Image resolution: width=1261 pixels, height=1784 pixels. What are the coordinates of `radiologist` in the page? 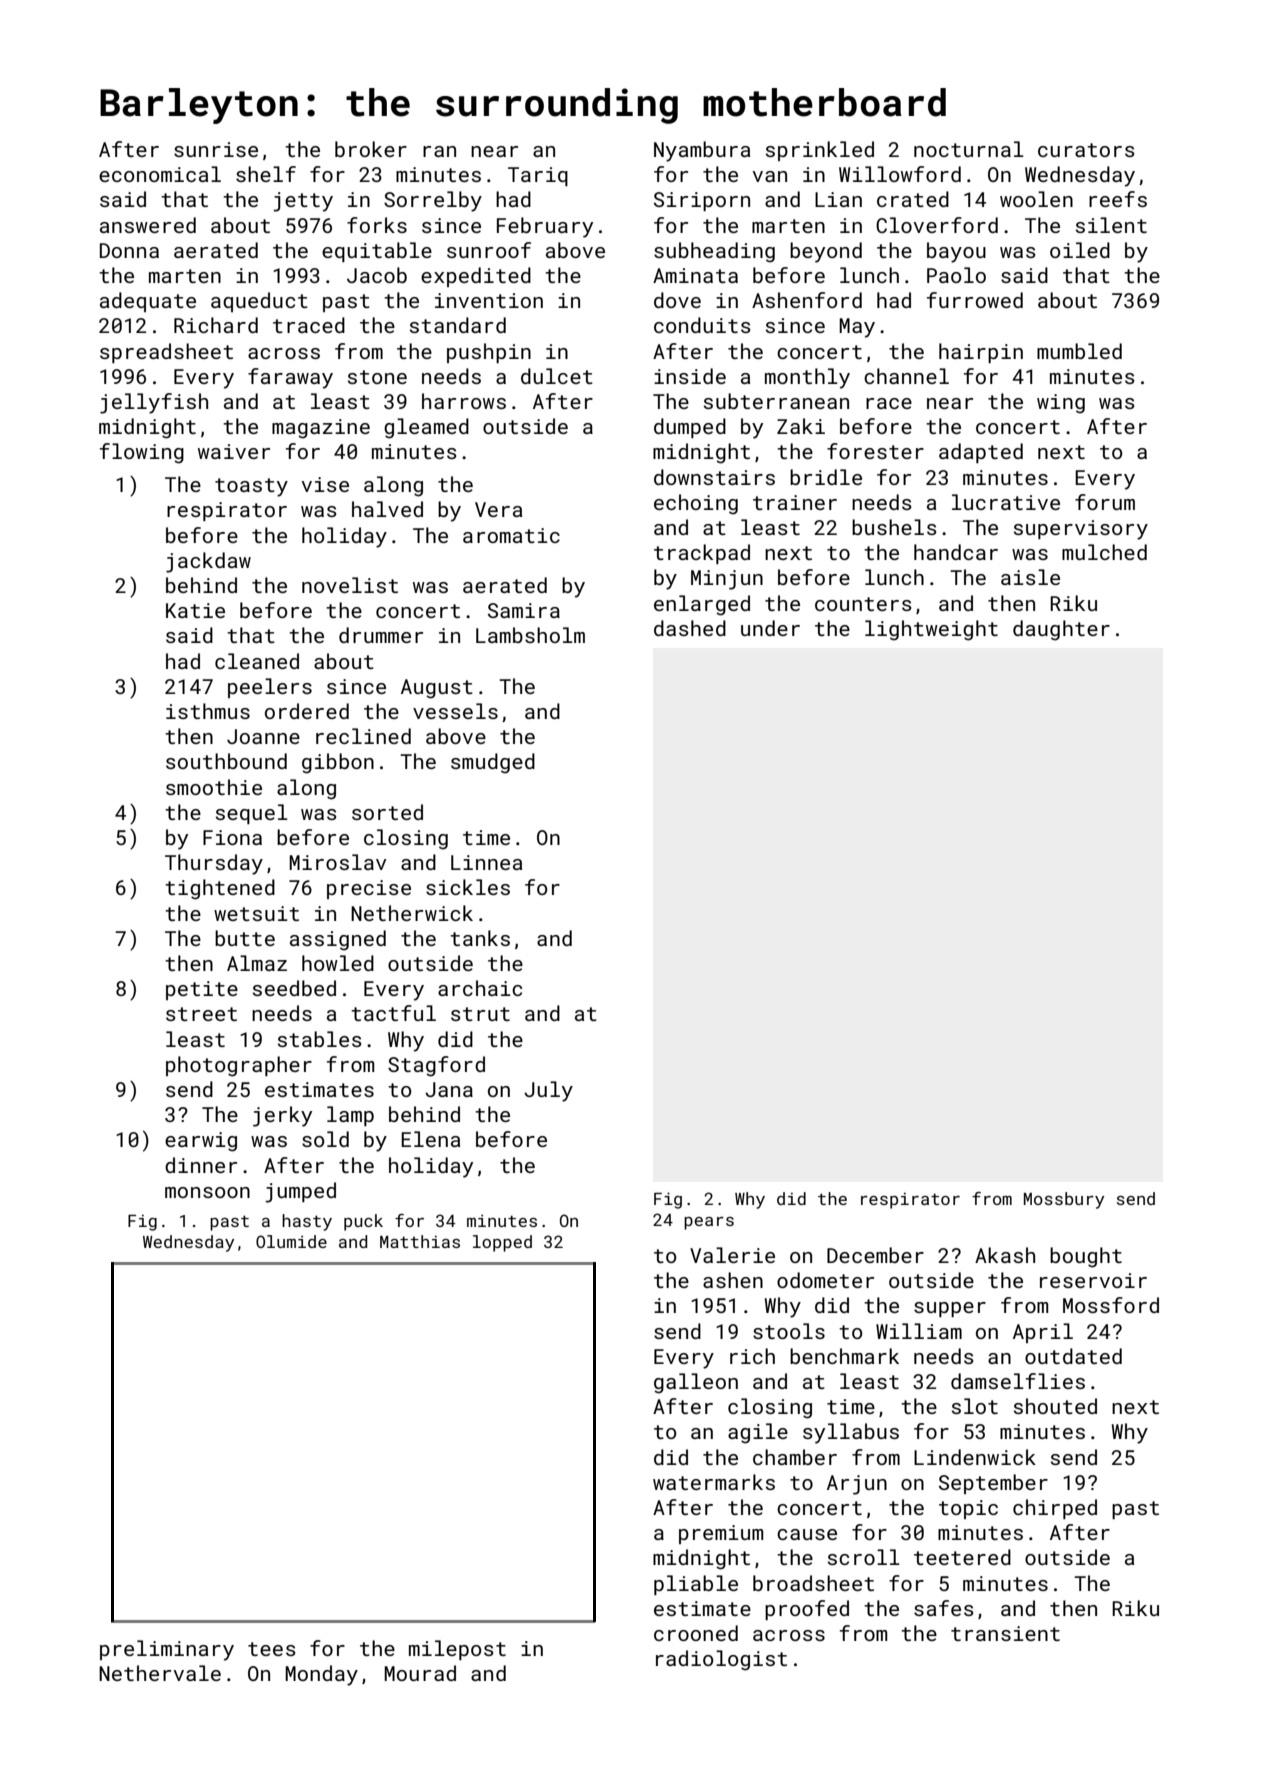 It's located at (721, 1660).
